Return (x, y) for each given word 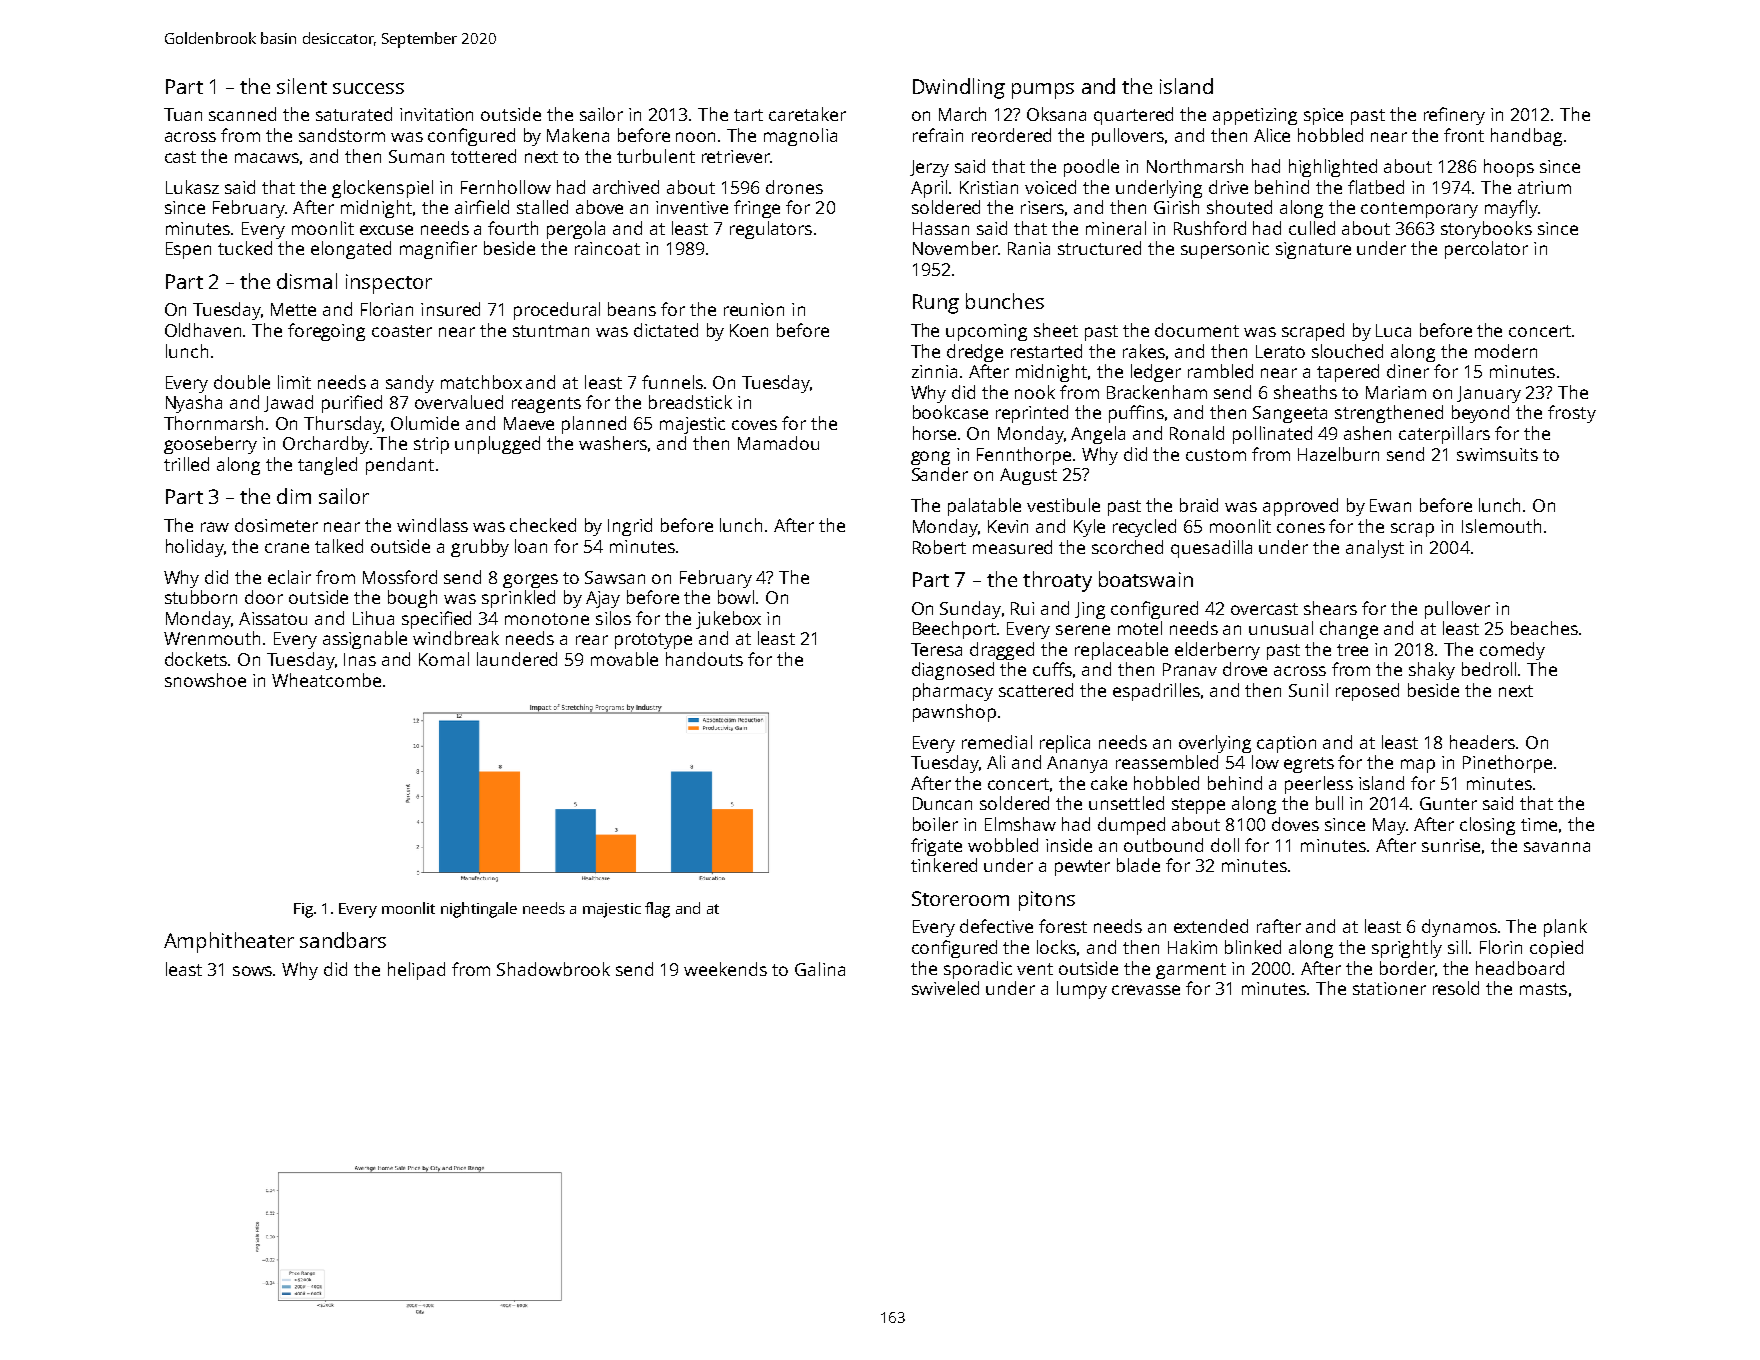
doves (1295, 824)
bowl (736, 597)
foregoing (326, 332)
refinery (1454, 116)
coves (754, 425)
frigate (936, 847)
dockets (196, 659)
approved (1300, 507)
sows (253, 971)
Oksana (1056, 114)
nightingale (479, 910)
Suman (416, 156)
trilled (186, 464)
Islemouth (1501, 526)
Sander (940, 474)
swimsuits (1497, 454)
